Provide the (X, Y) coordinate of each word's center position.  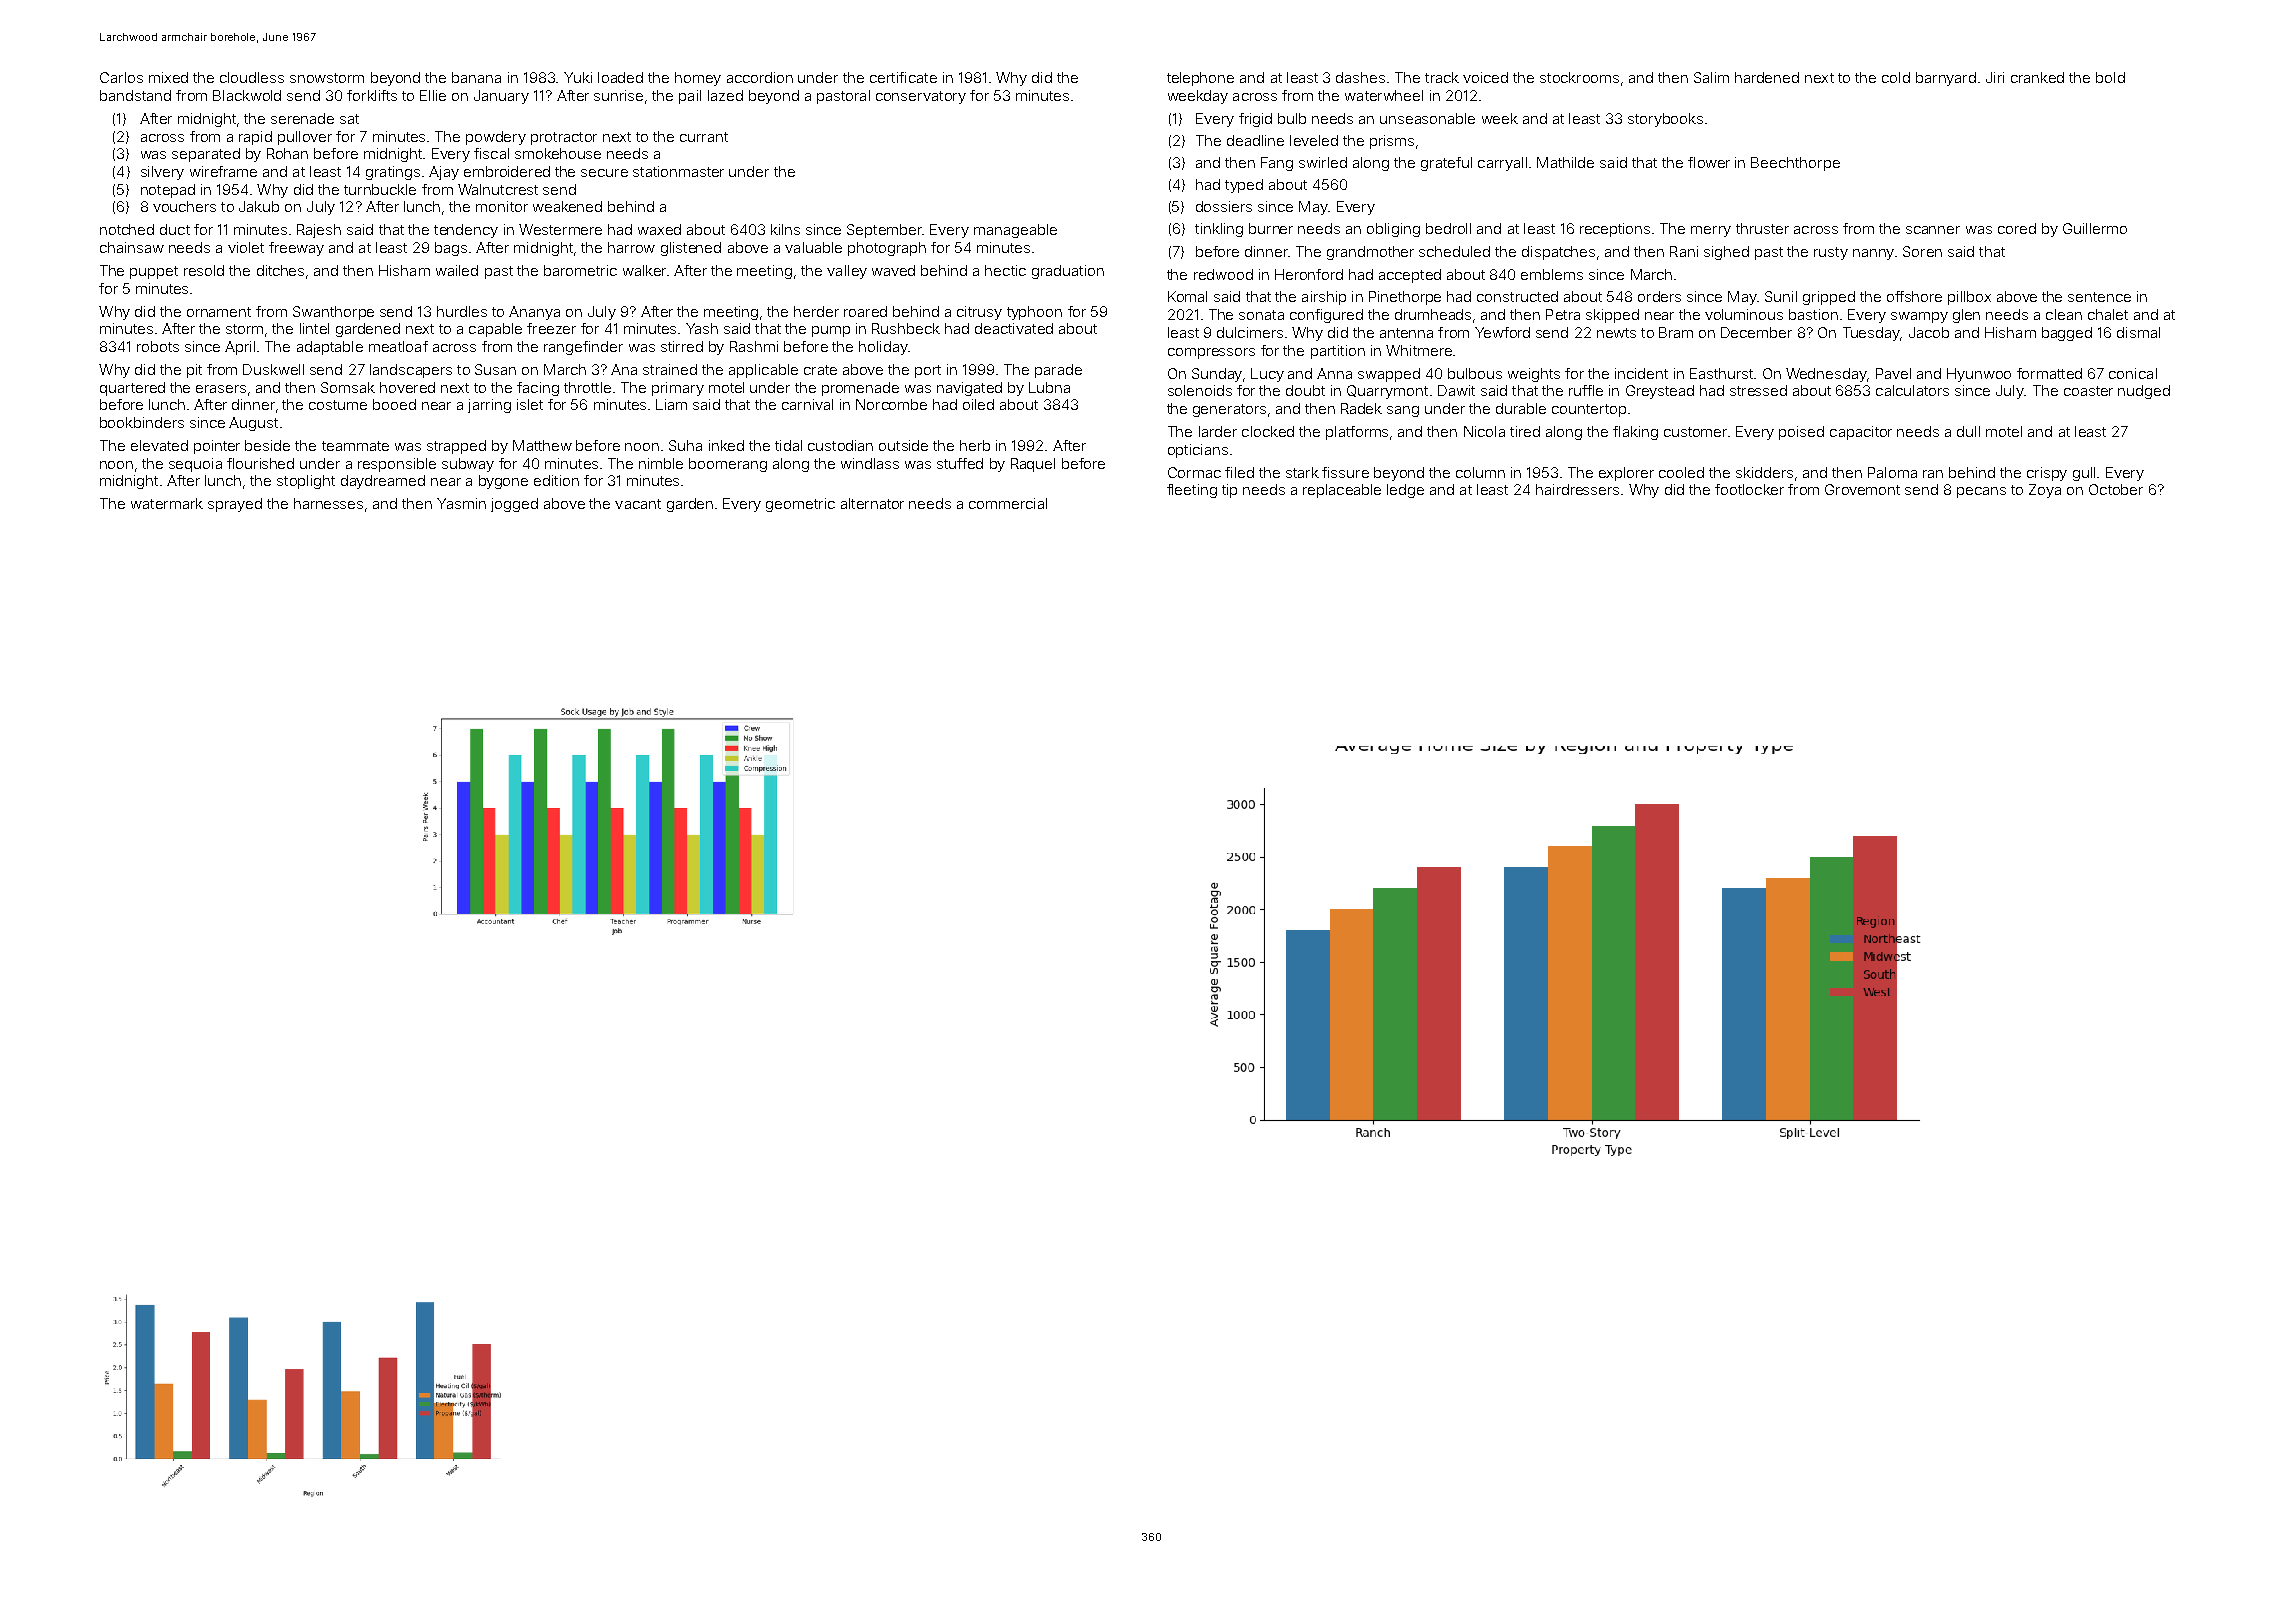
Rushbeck (906, 328)
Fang (1277, 164)
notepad (168, 191)
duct (175, 229)
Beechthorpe (1795, 164)
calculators (1912, 390)
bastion (1813, 314)
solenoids (1200, 390)
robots (158, 346)
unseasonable (1427, 118)
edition (556, 480)
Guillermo (2095, 228)
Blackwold (247, 95)
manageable (1015, 231)
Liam (671, 404)
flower (1709, 162)
